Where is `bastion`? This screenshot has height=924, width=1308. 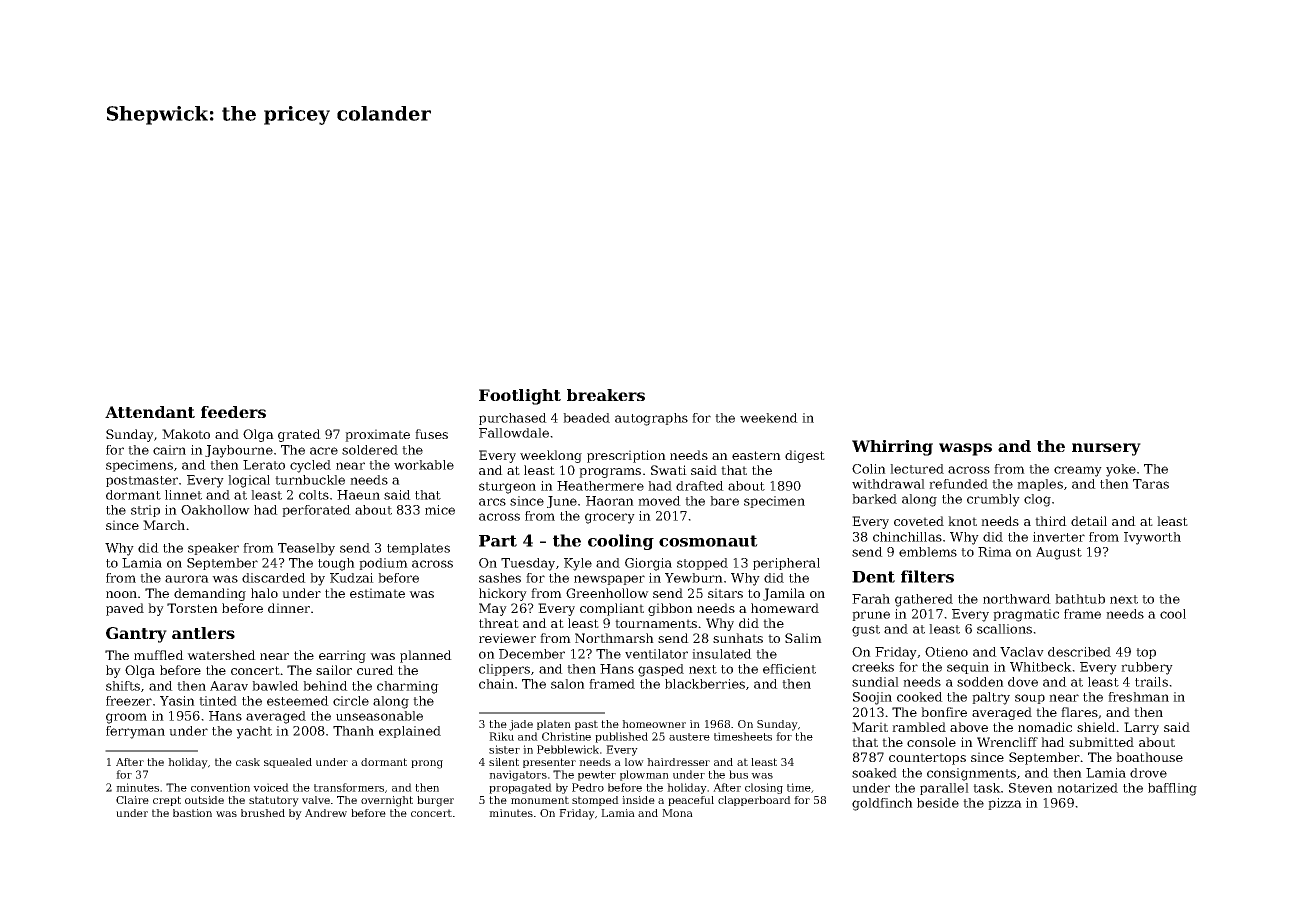
bastion is located at coordinates (192, 813).
